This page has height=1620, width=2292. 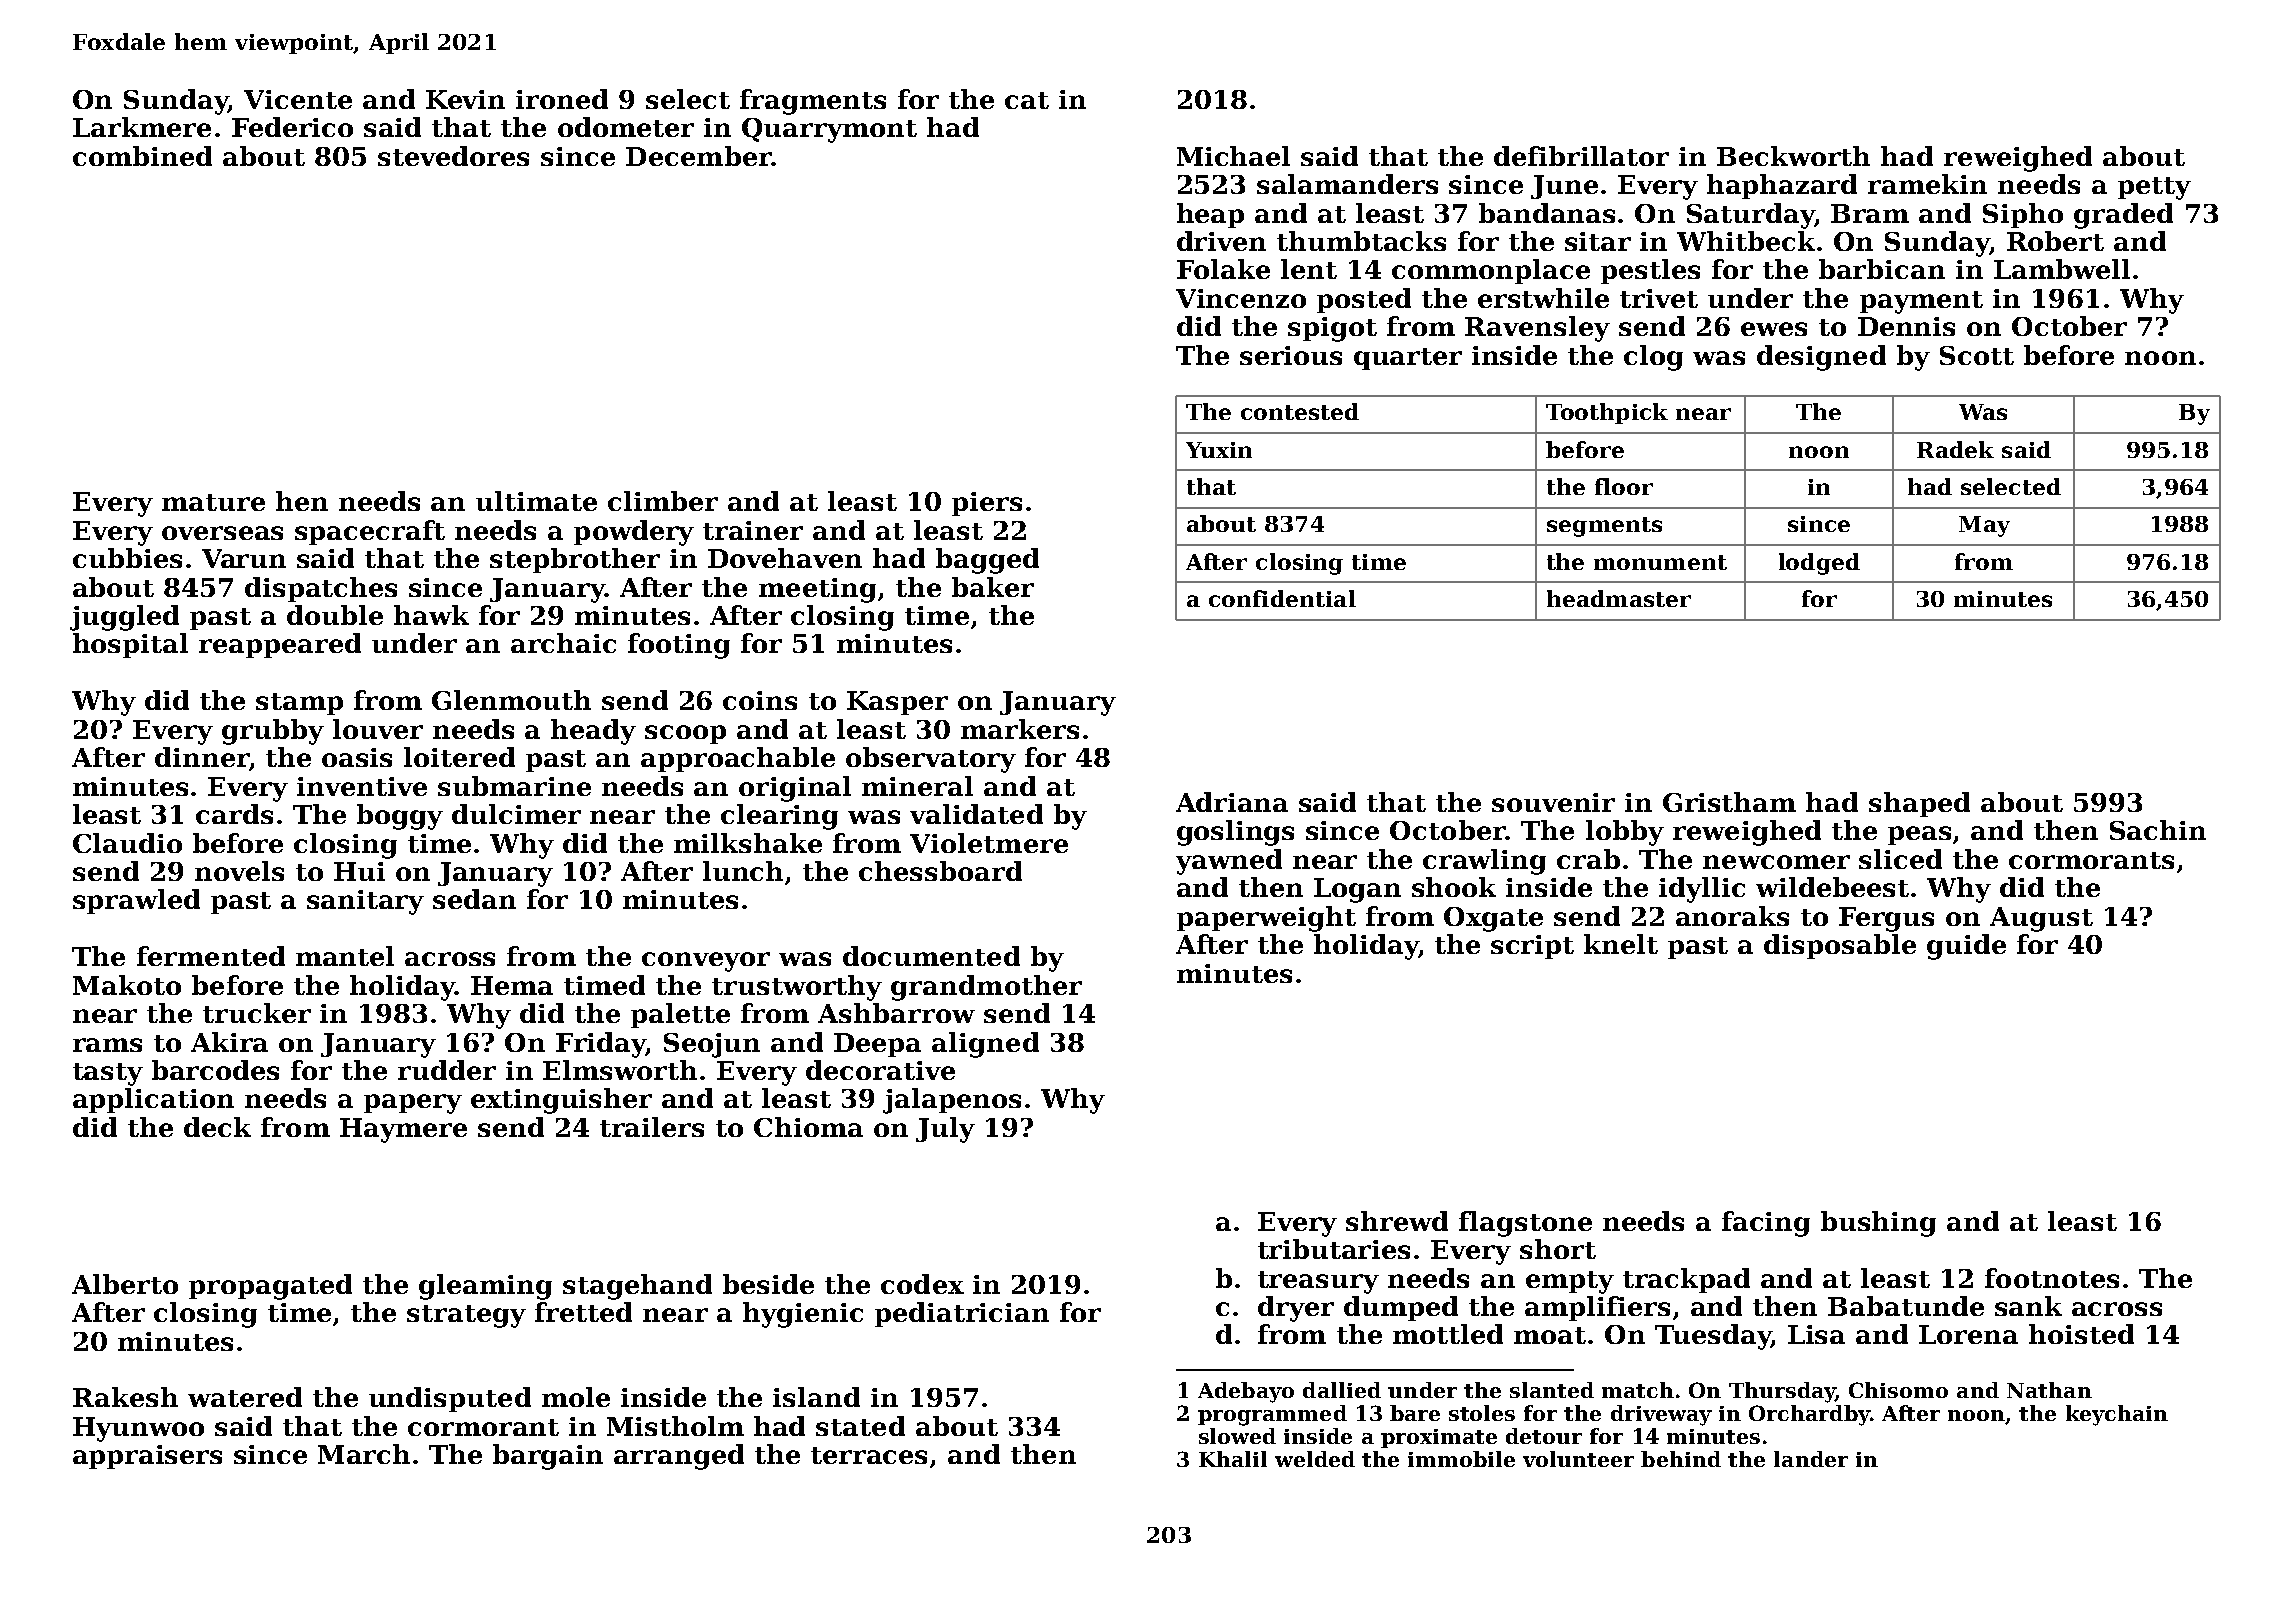 What do you see at coordinates (2123, 216) in the page?
I see `graded` at bounding box center [2123, 216].
